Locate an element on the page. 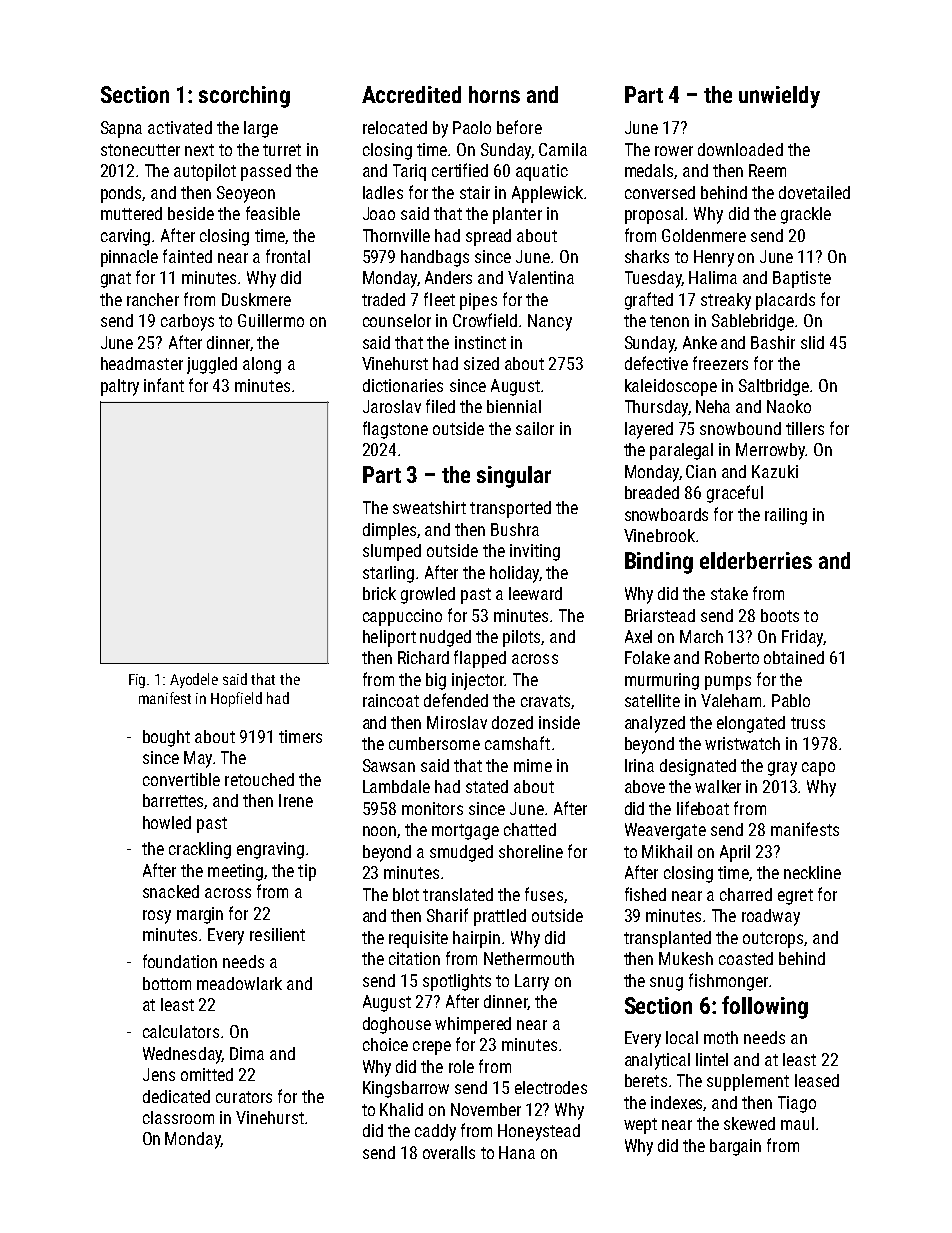  following is located at coordinates (765, 1007).
